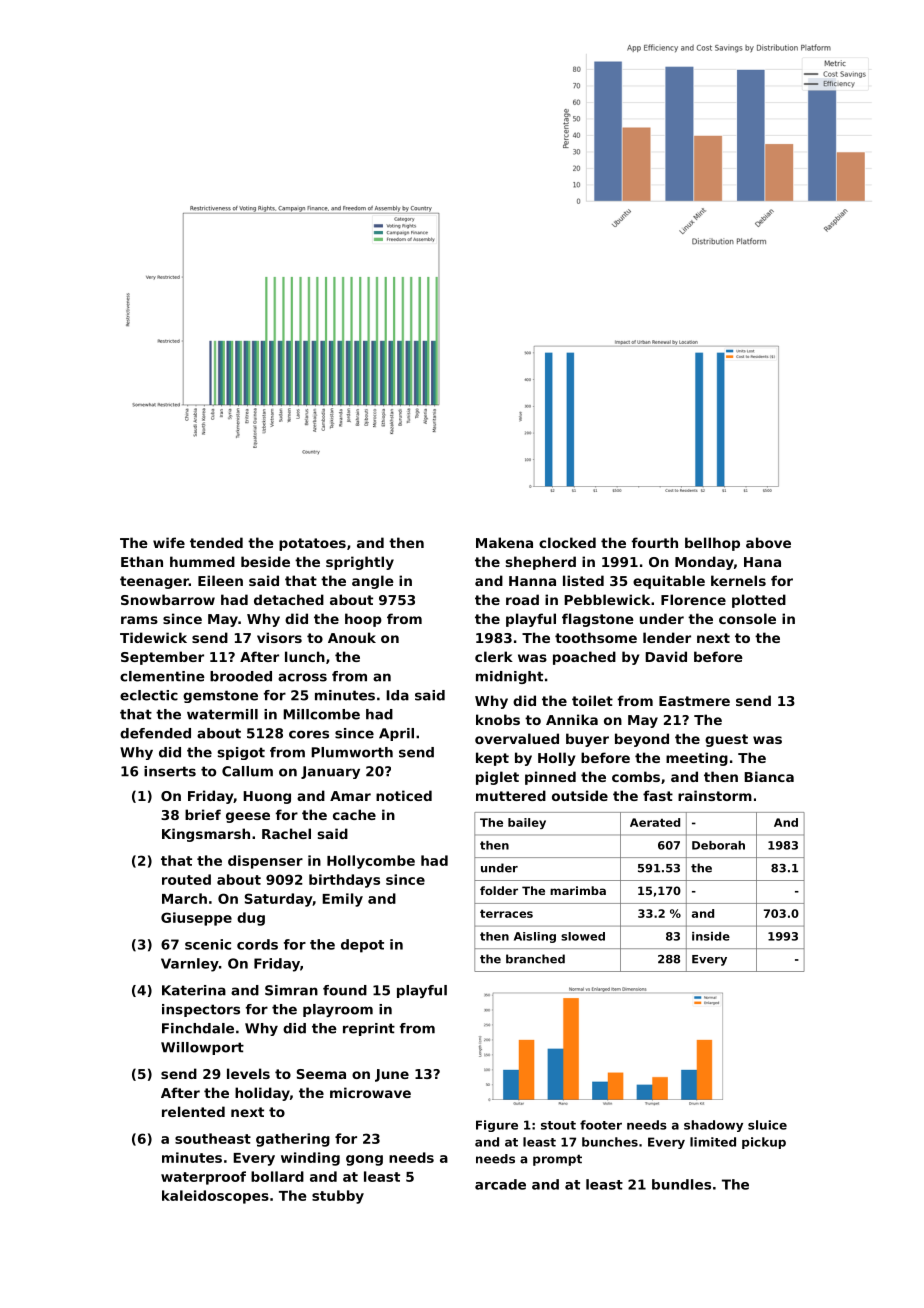  Describe the element at coordinates (504, 542) in the screenshot. I see `Makena` at that location.
